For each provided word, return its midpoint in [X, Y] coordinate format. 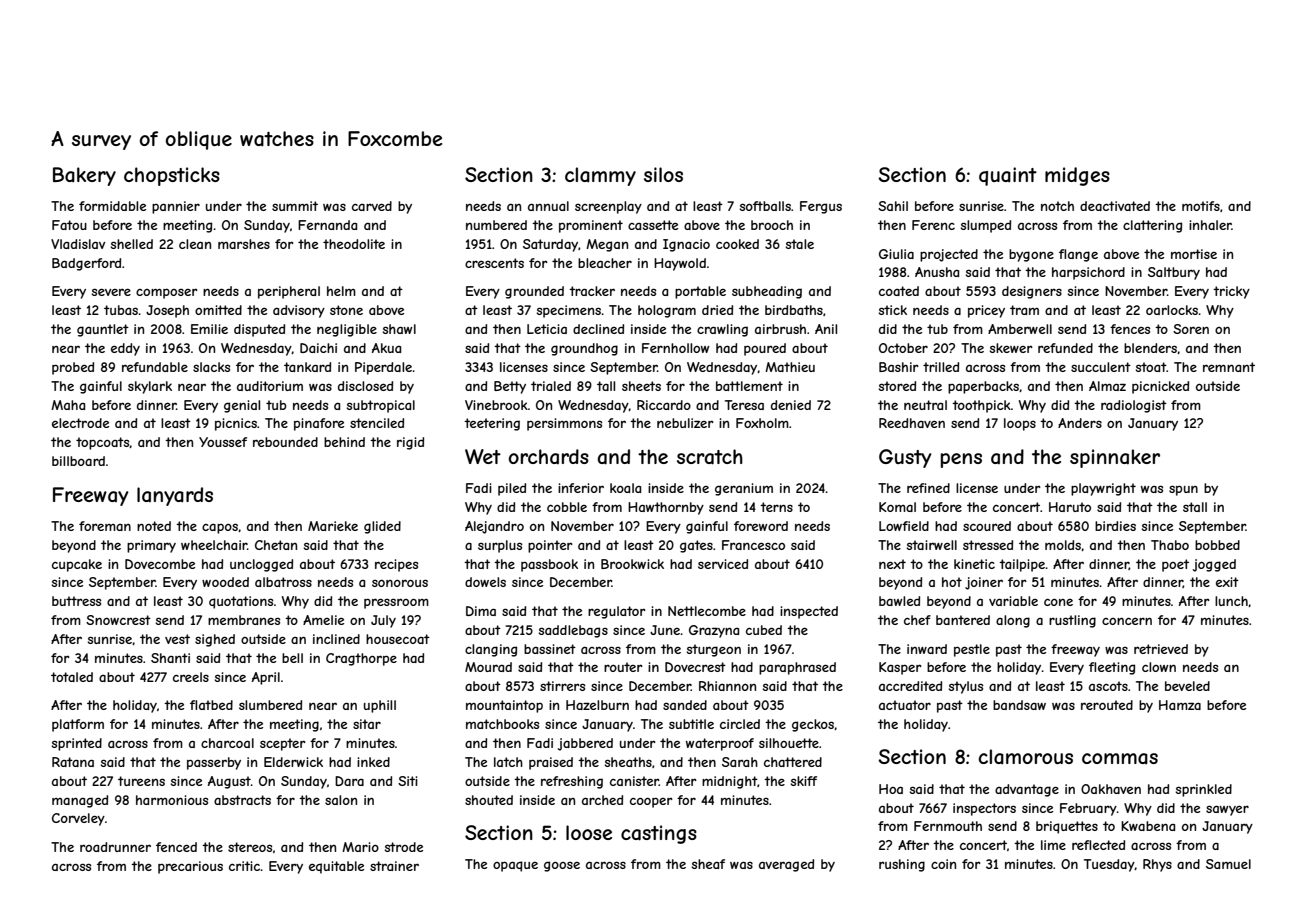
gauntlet [103, 330]
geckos [813, 725]
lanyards [175, 496]
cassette [653, 225]
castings [659, 834]
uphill [380, 706]
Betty [510, 387]
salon [341, 800]
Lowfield [904, 526]
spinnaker [1115, 458]
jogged [1214, 565]
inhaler [1210, 225]
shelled [132, 244]
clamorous [1025, 757]
